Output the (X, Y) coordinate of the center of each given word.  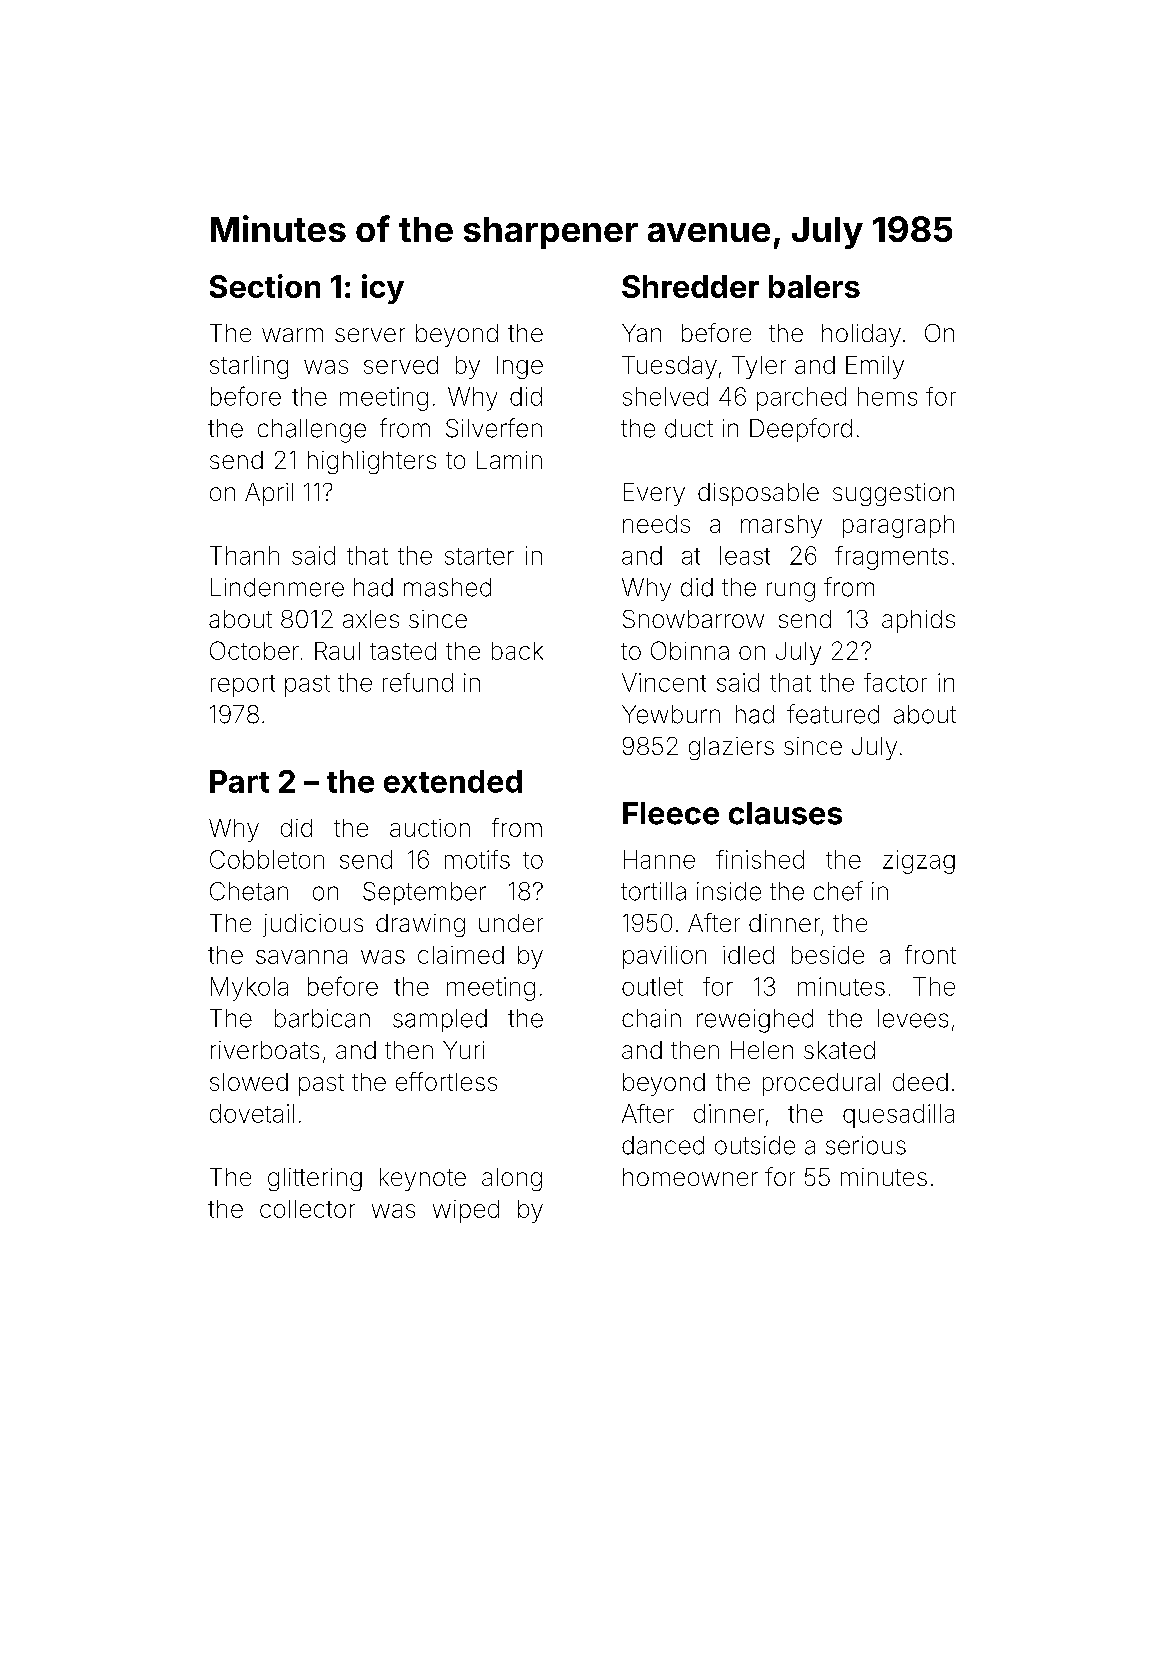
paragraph (898, 526)
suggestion (893, 494)
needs (656, 524)
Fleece (671, 813)
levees (913, 1018)
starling (249, 367)
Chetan (249, 891)
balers (814, 286)
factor (895, 682)
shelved (665, 396)
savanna (301, 957)
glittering (315, 1179)
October (254, 650)
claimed (461, 955)
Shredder (690, 286)
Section (265, 286)
